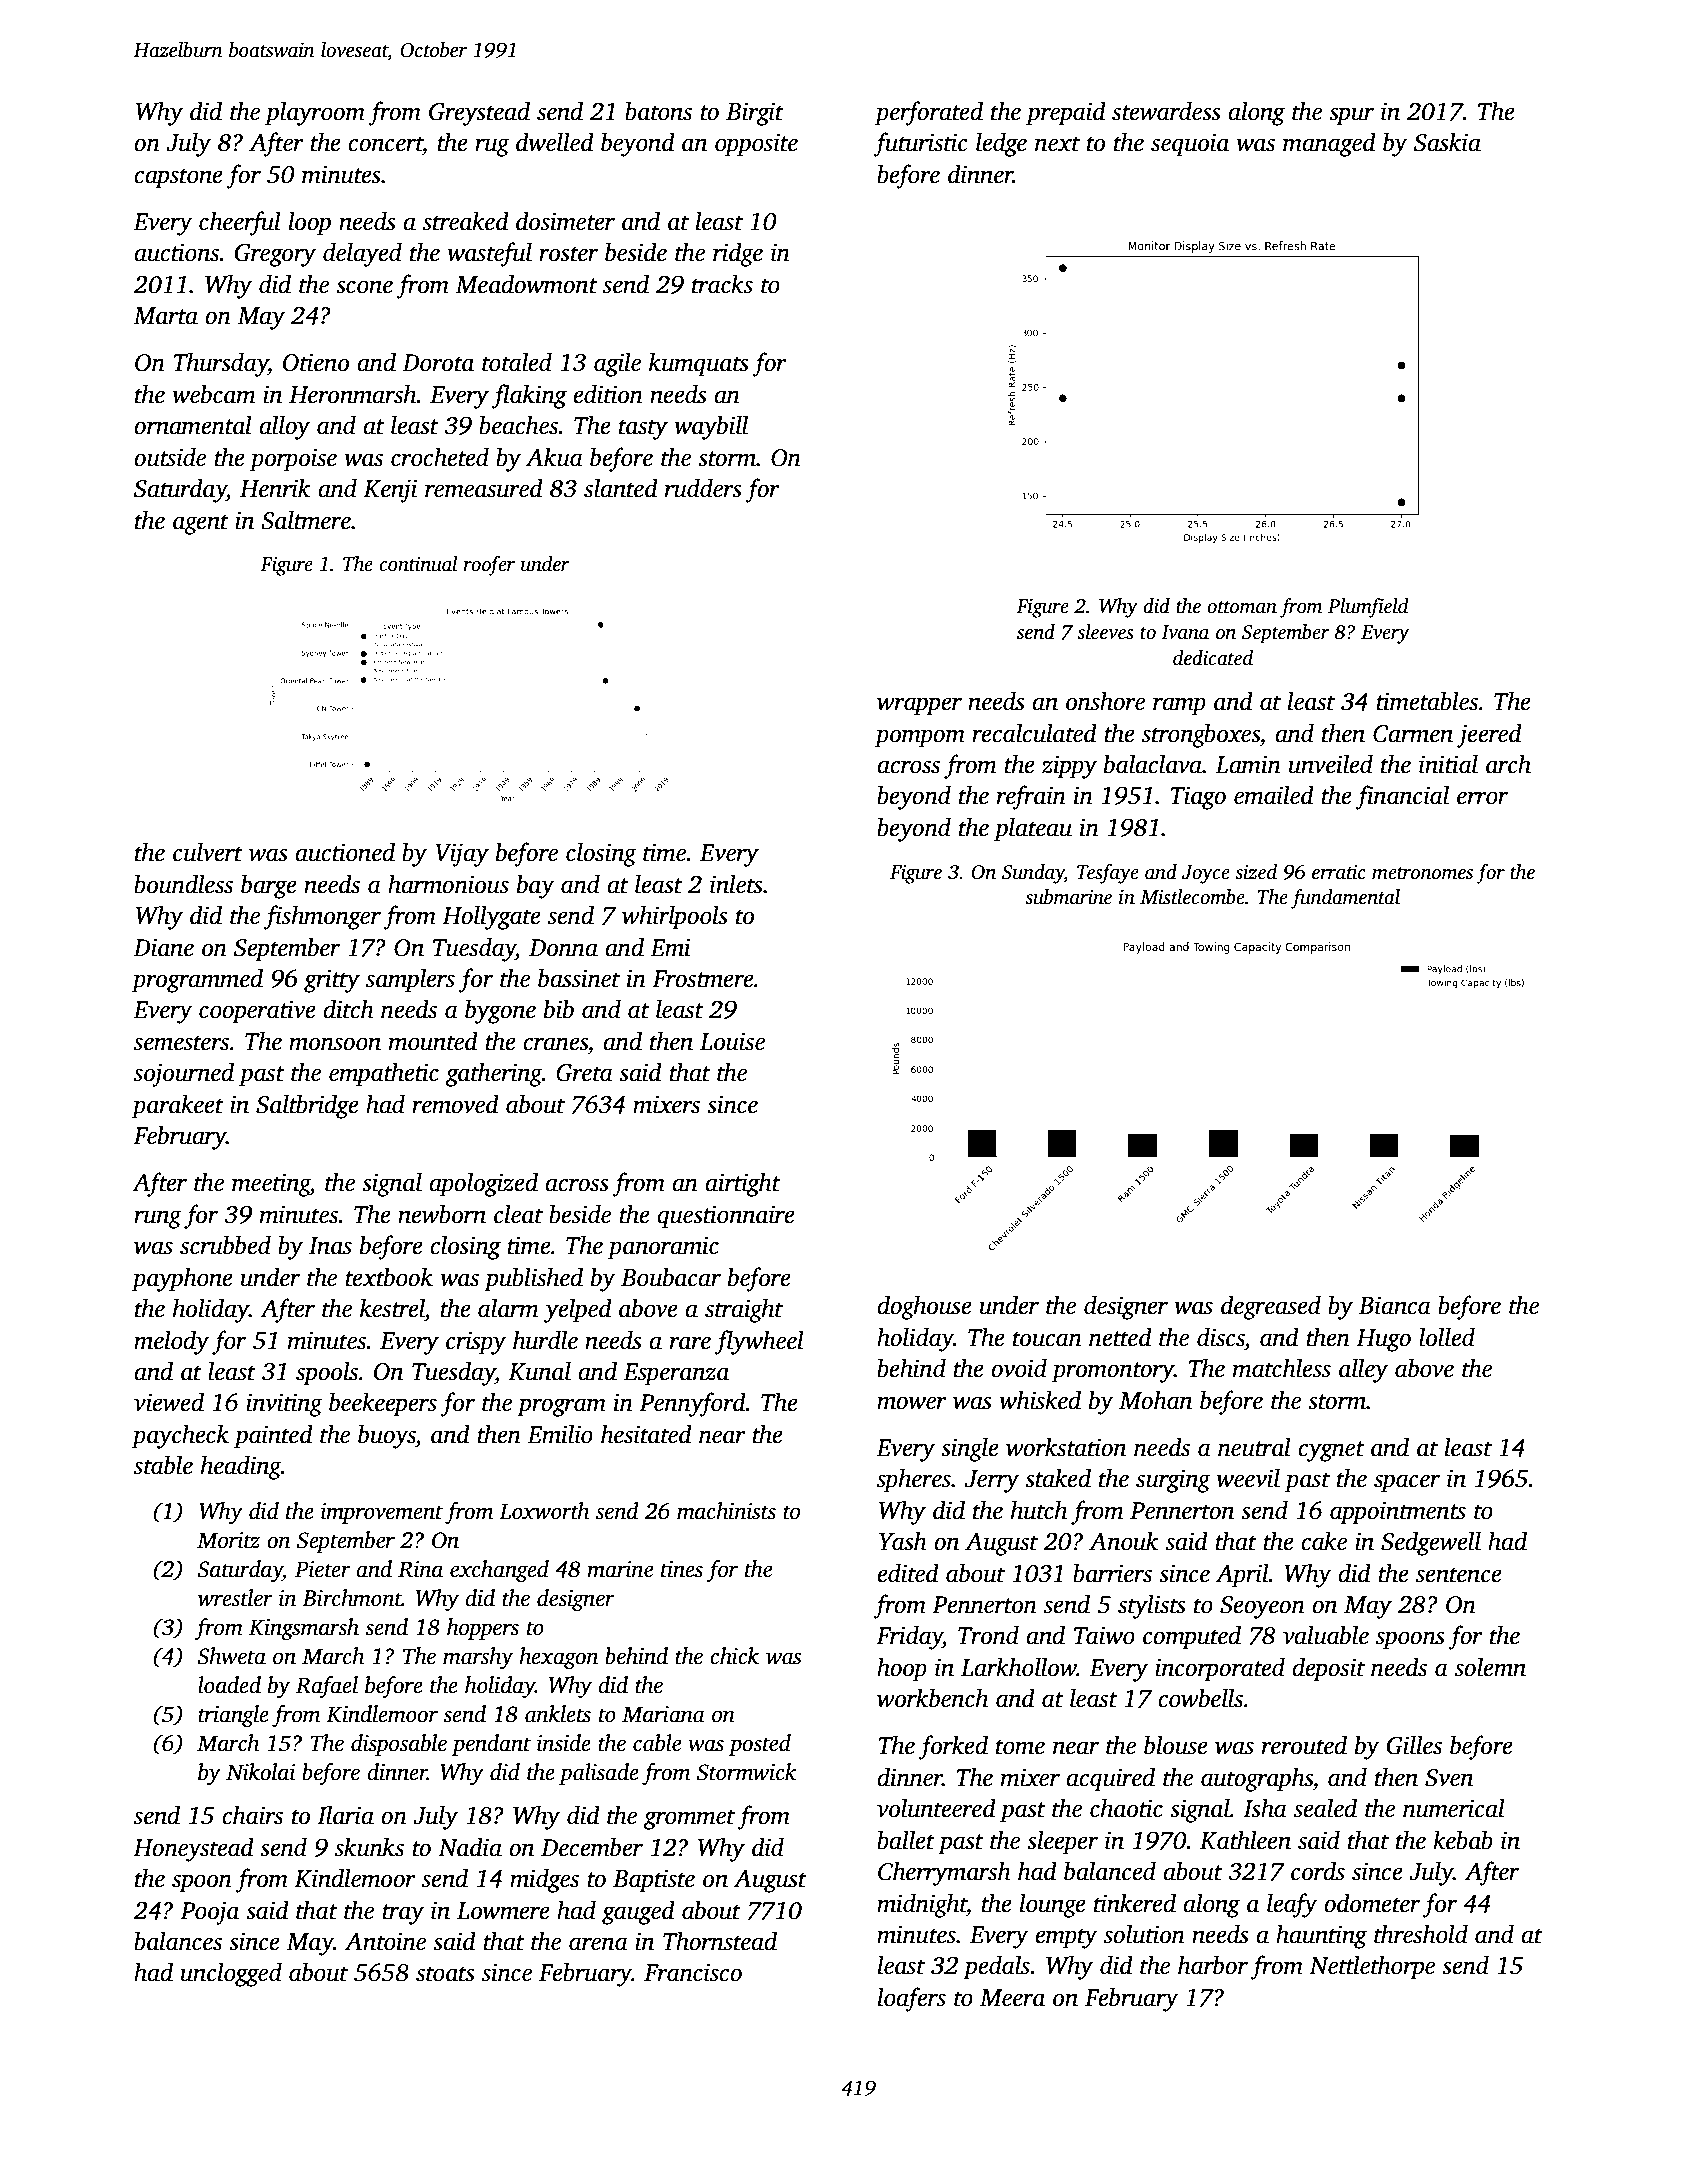 Image resolution: width=1683 pixels, height=2178 pixels. What do you see at coordinates (1372, 1903) in the screenshot?
I see `odometer` at bounding box center [1372, 1903].
